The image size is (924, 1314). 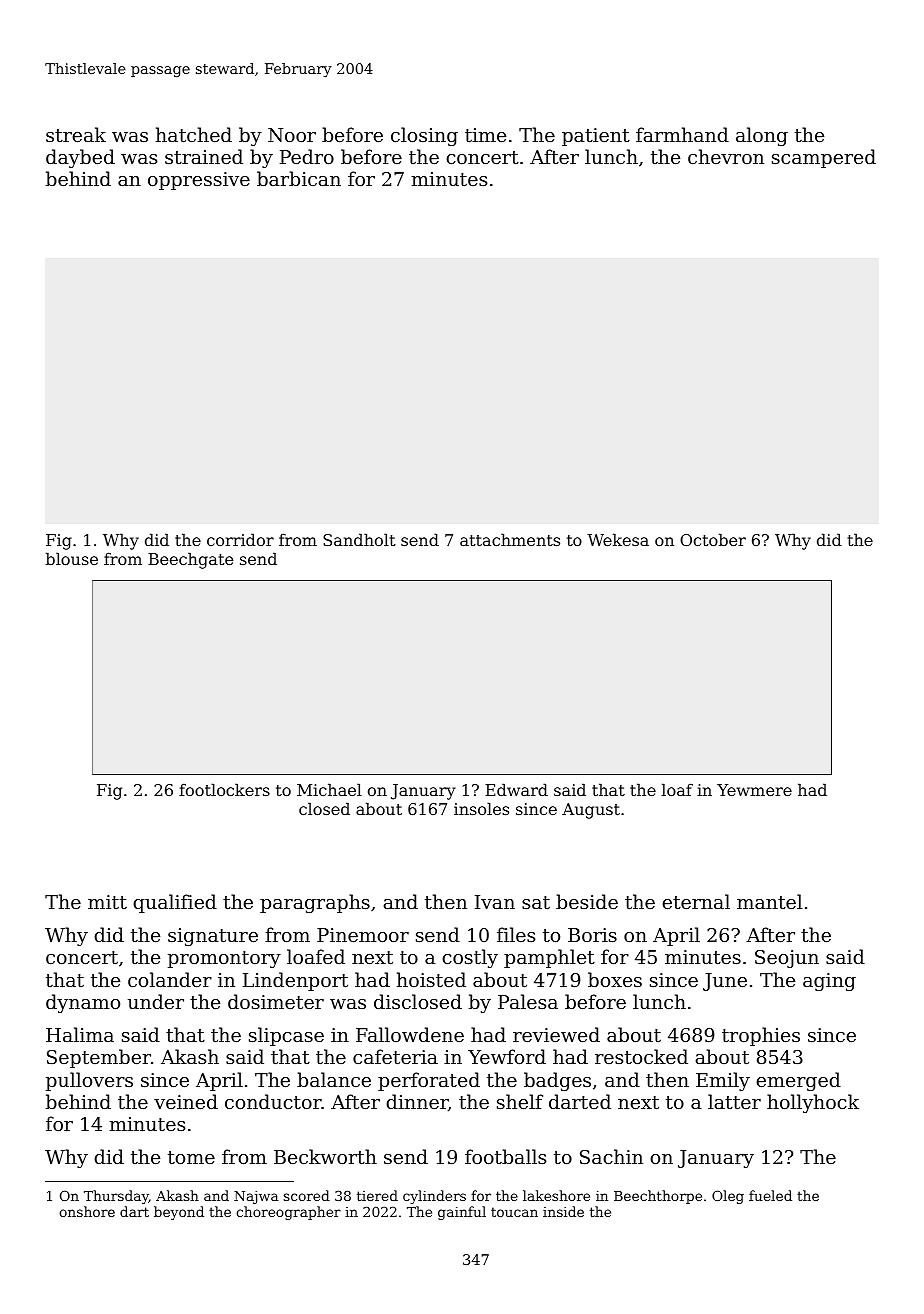 I want to click on beyond, so click(x=179, y=1213).
